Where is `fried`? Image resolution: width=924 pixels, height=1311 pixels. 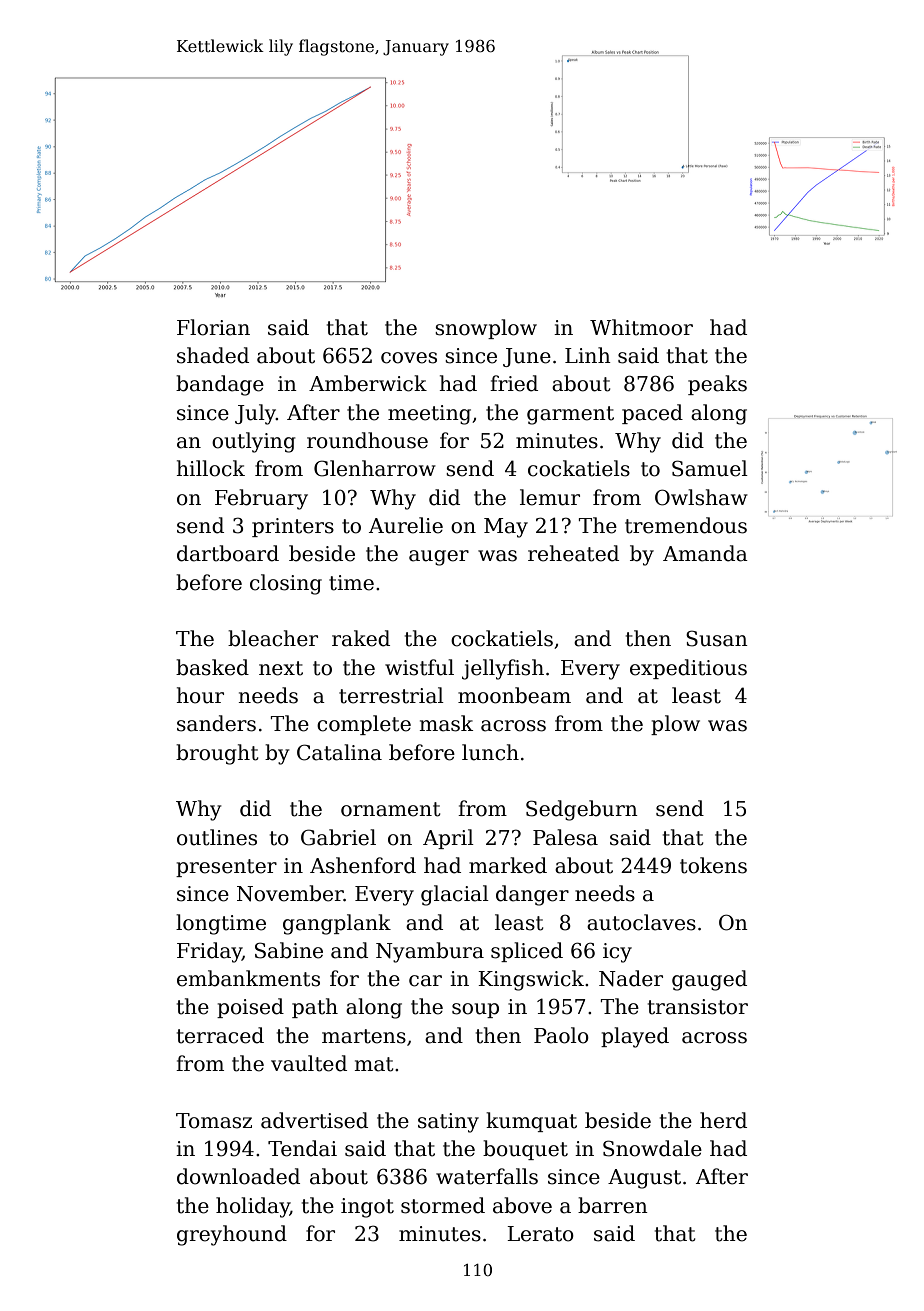
fried is located at coordinates (514, 383).
